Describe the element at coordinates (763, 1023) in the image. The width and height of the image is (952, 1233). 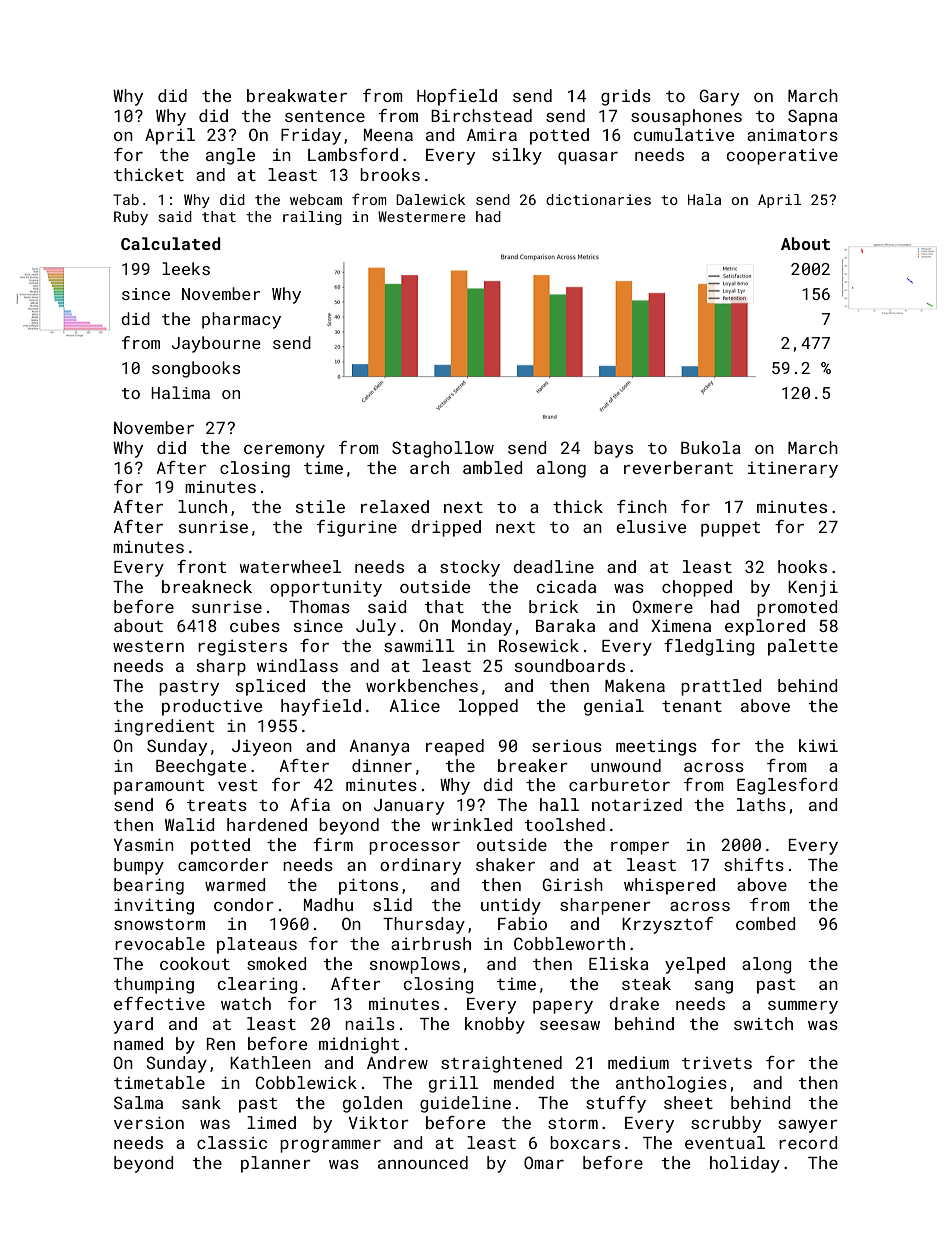
I see `switch` at that location.
